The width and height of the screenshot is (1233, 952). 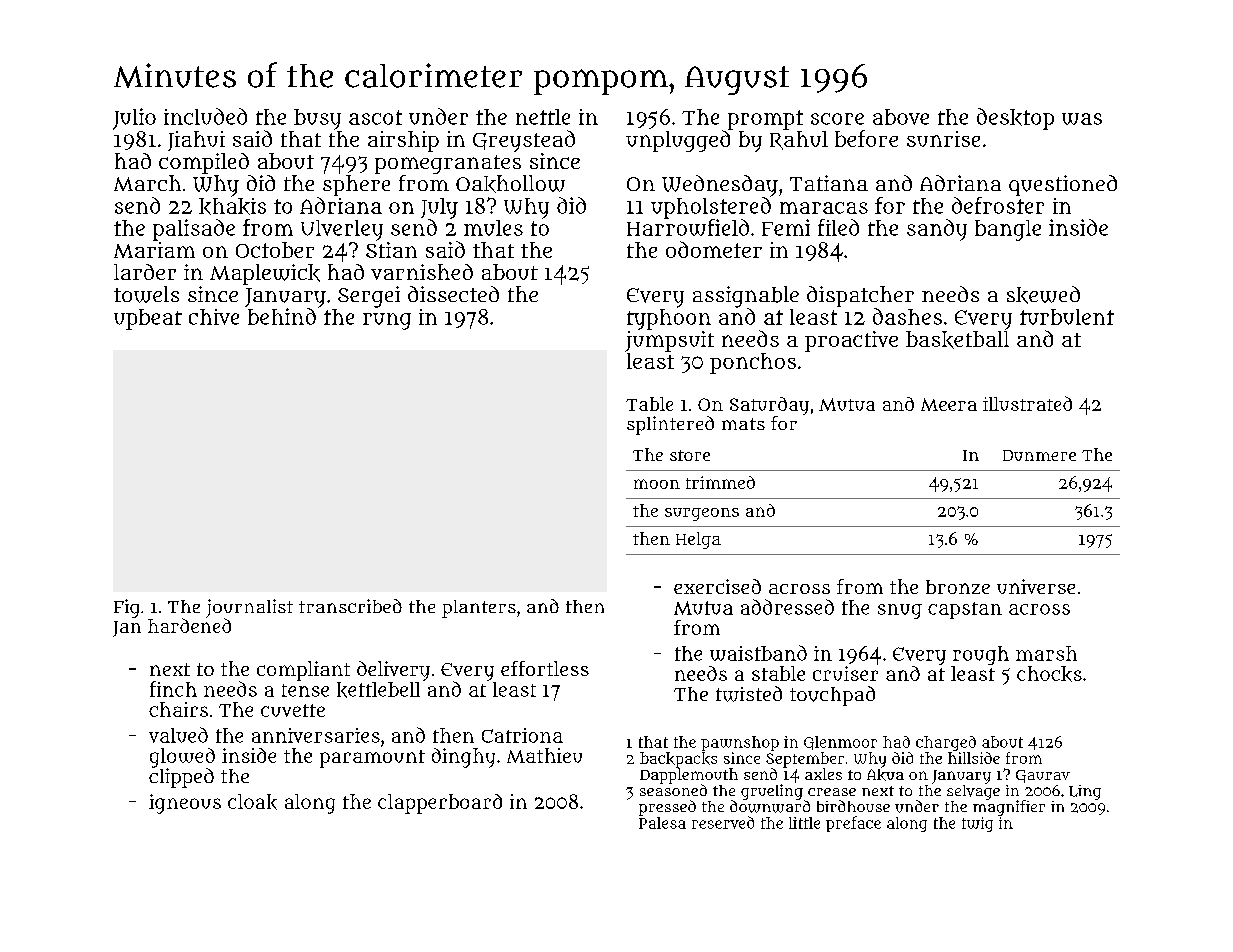 What do you see at coordinates (543, 117) in the screenshot?
I see `nettle` at bounding box center [543, 117].
